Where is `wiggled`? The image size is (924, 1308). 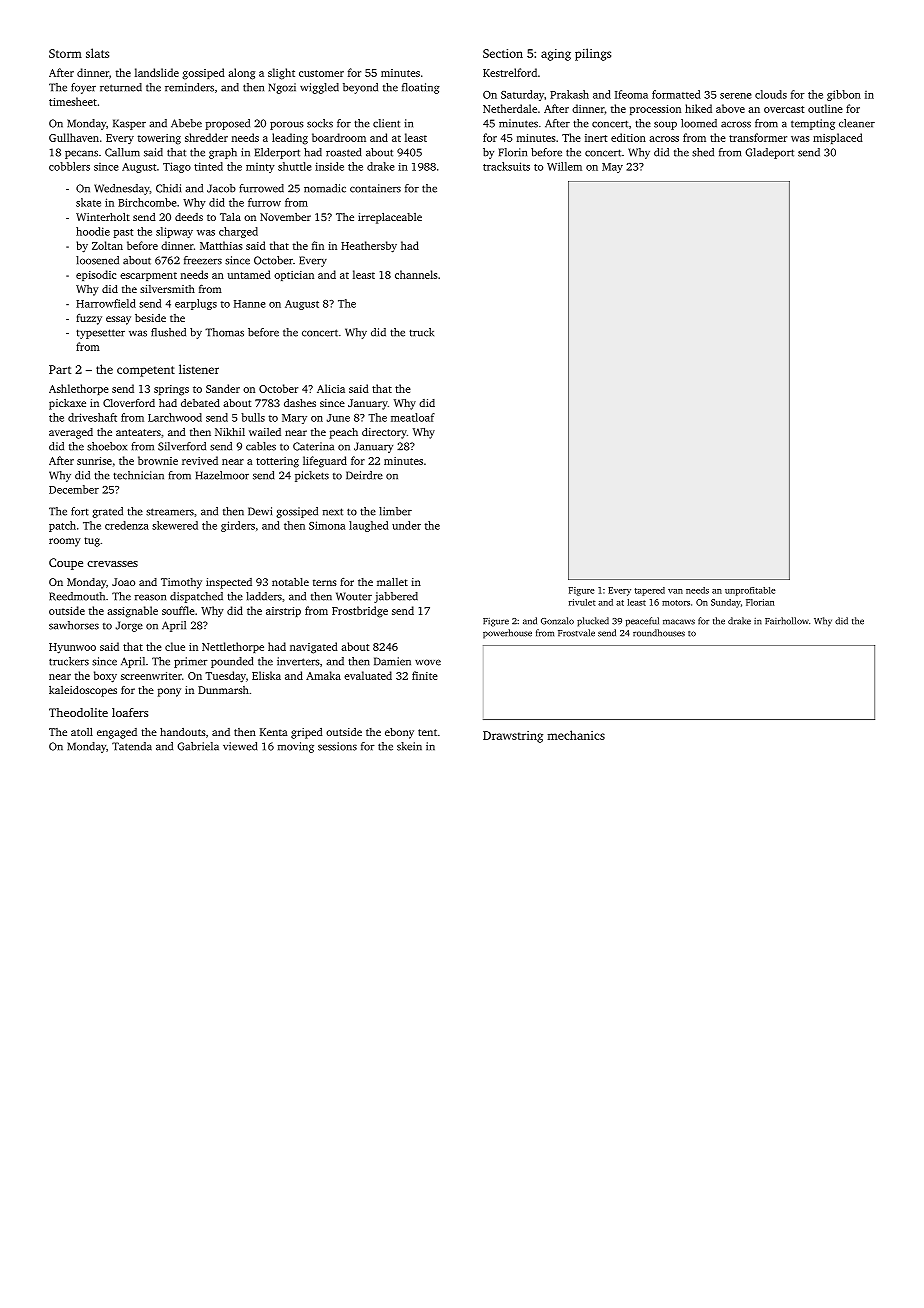 wiggled is located at coordinates (319, 88).
